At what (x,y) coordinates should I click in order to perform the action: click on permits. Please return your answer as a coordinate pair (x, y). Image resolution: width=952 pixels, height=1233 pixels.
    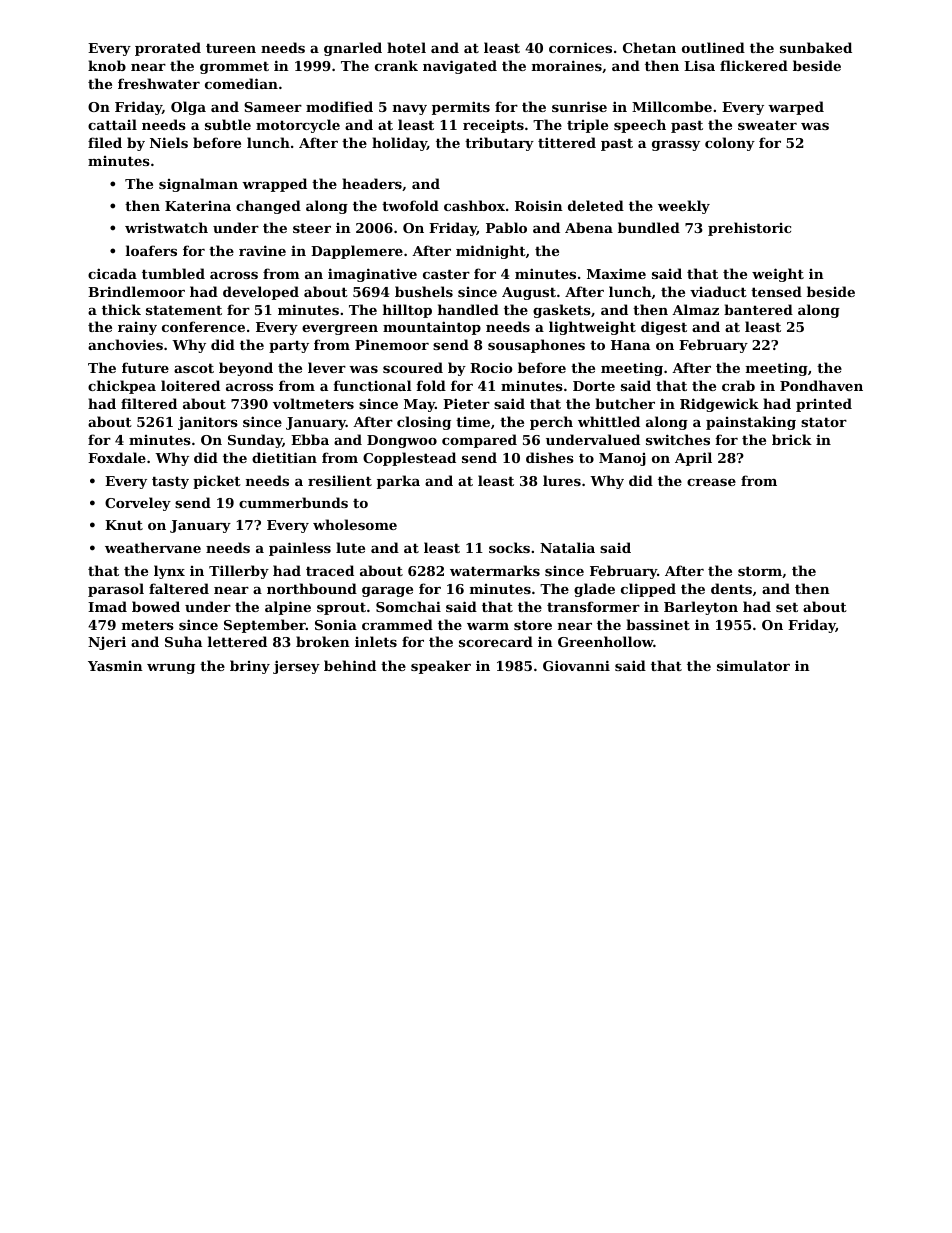
    Looking at the image, I should click on (461, 108).
